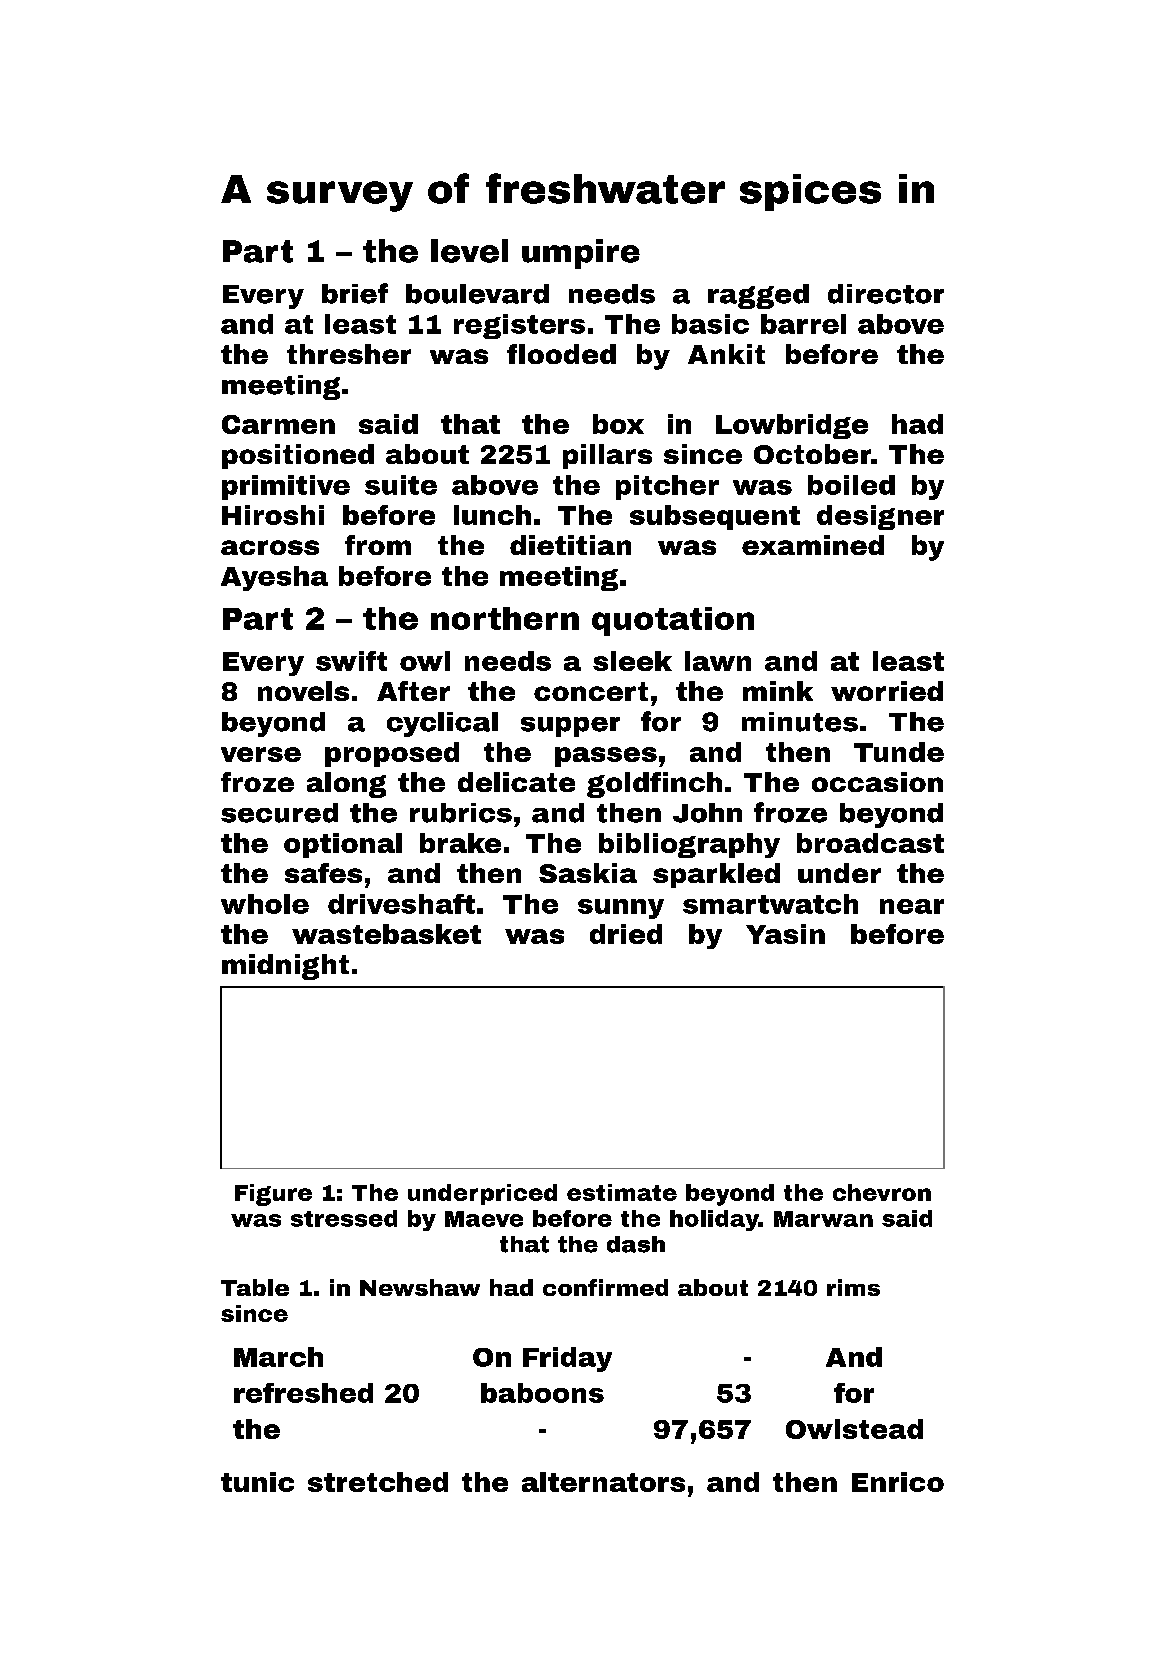 This screenshot has height=1654, width=1165. What do you see at coordinates (851, 485) in the screenshot?
I see `boiled` at bounding box center [851, 485].
